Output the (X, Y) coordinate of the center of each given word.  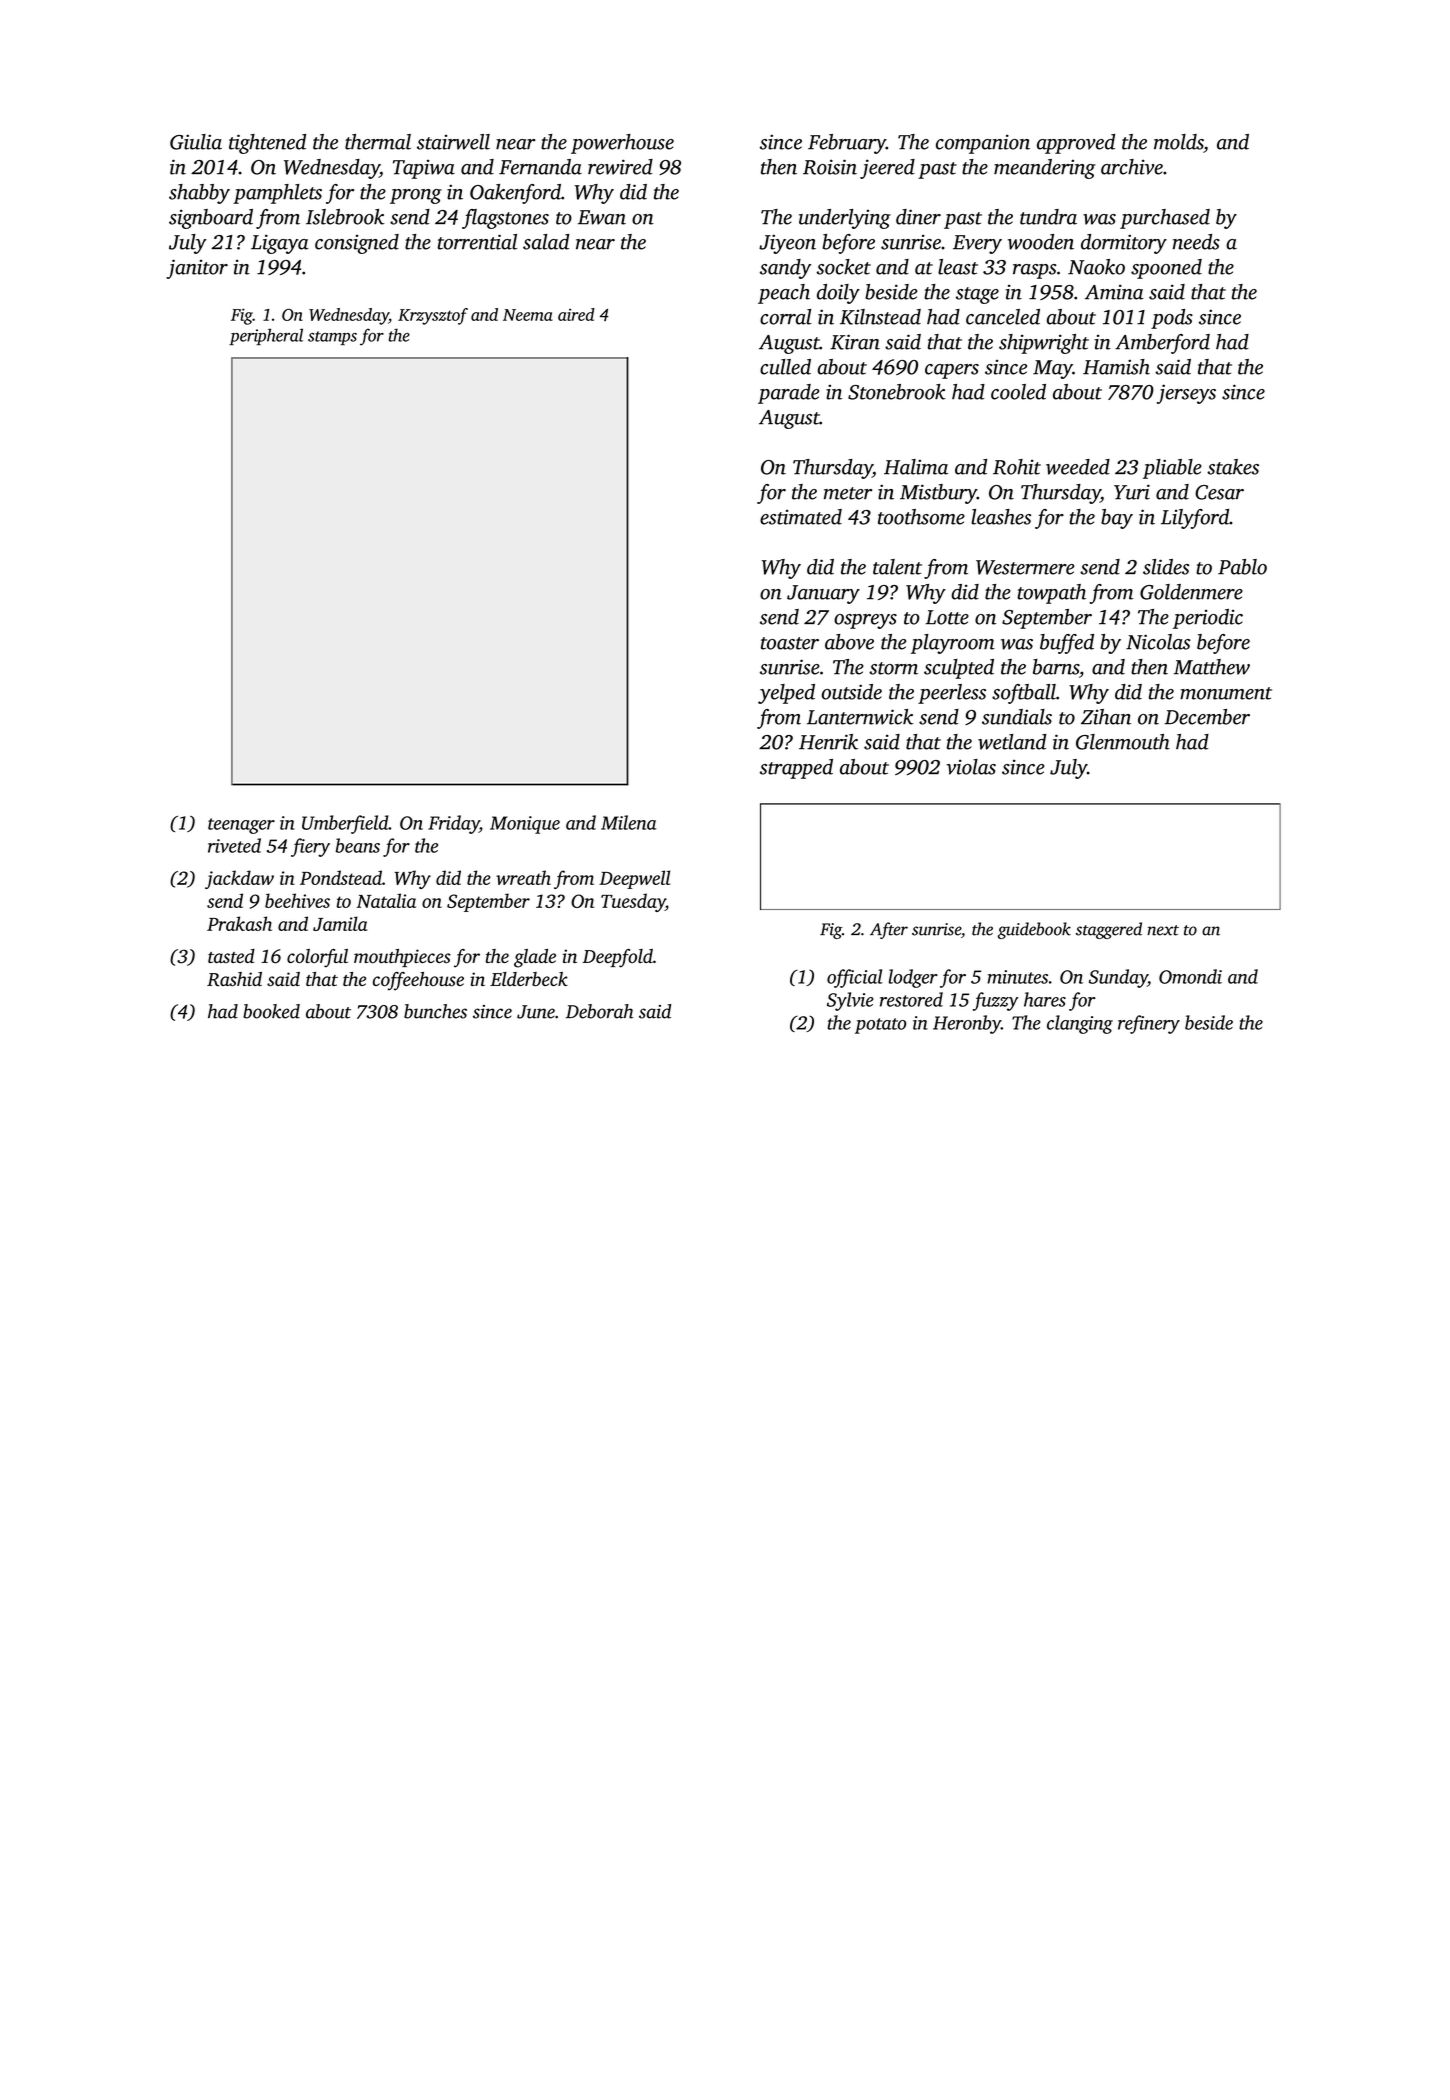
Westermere (1025, 567)
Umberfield (345, 824)
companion (983, 144)
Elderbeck (529, 979)
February (847, 144)
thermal (378, 142)
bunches (435, 1011)
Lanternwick (860, 717)
